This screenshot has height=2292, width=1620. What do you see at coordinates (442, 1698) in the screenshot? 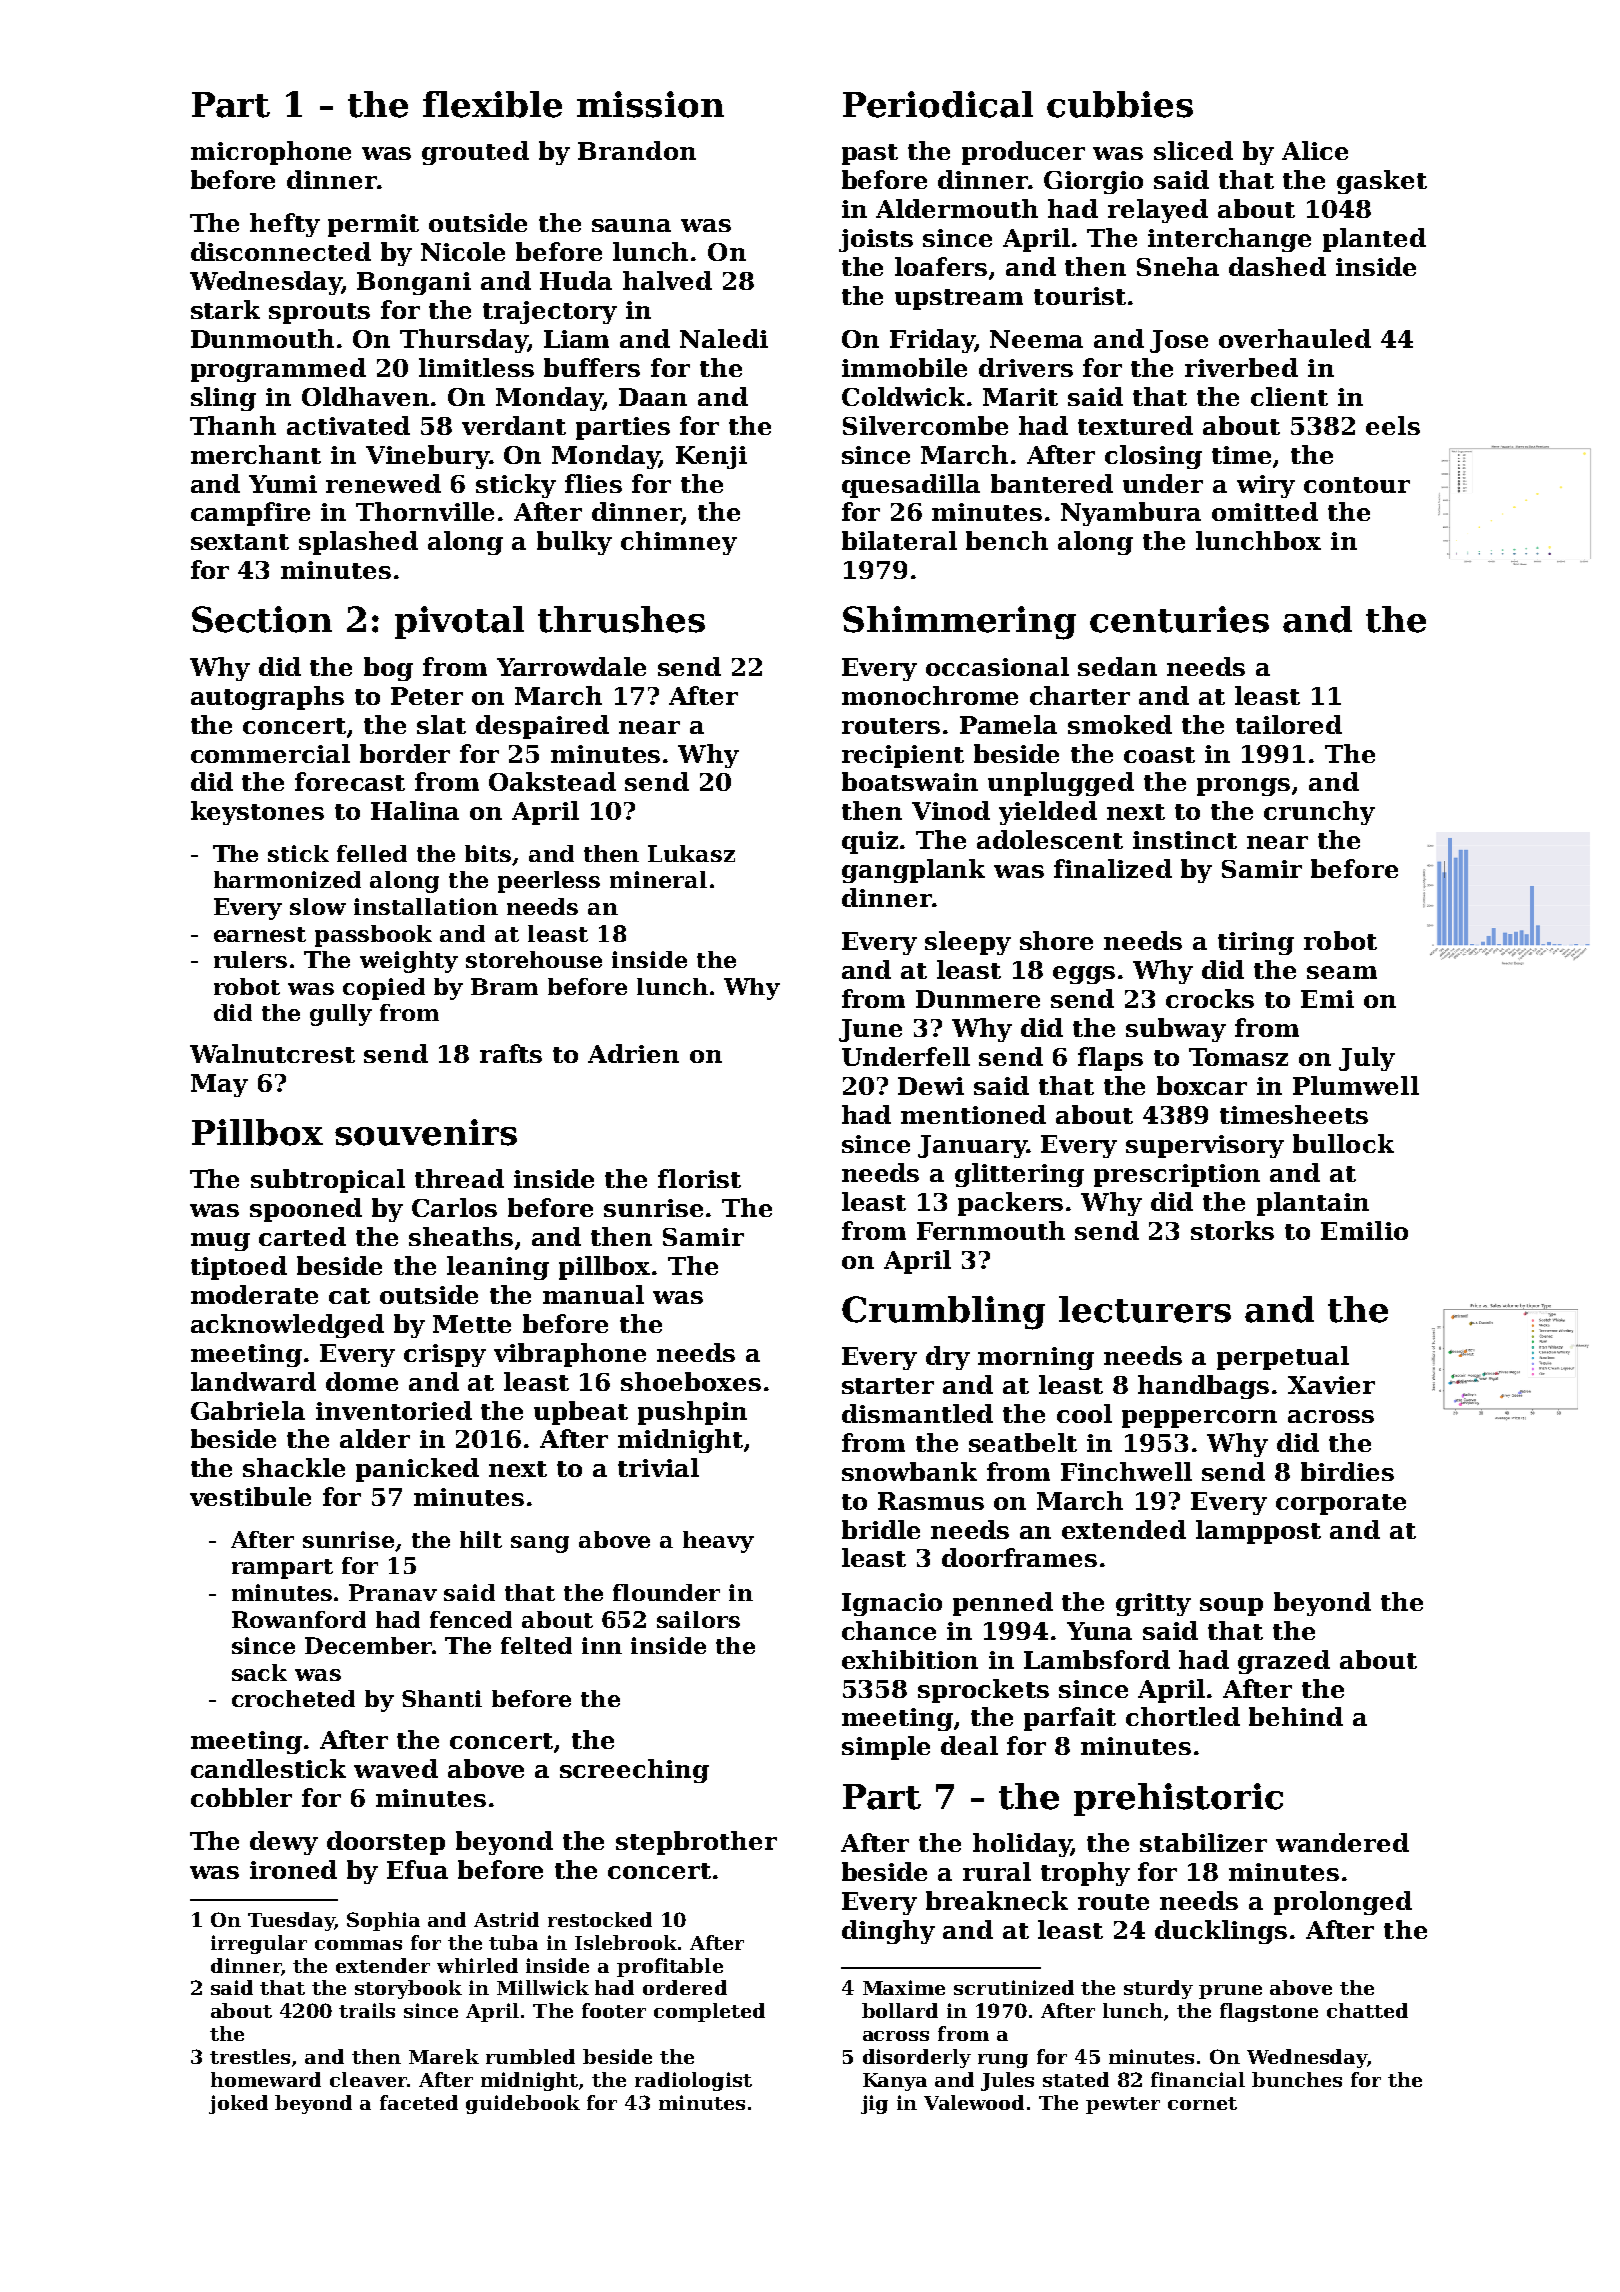
I see `Shanti` at bounding box center [442, 1698].
